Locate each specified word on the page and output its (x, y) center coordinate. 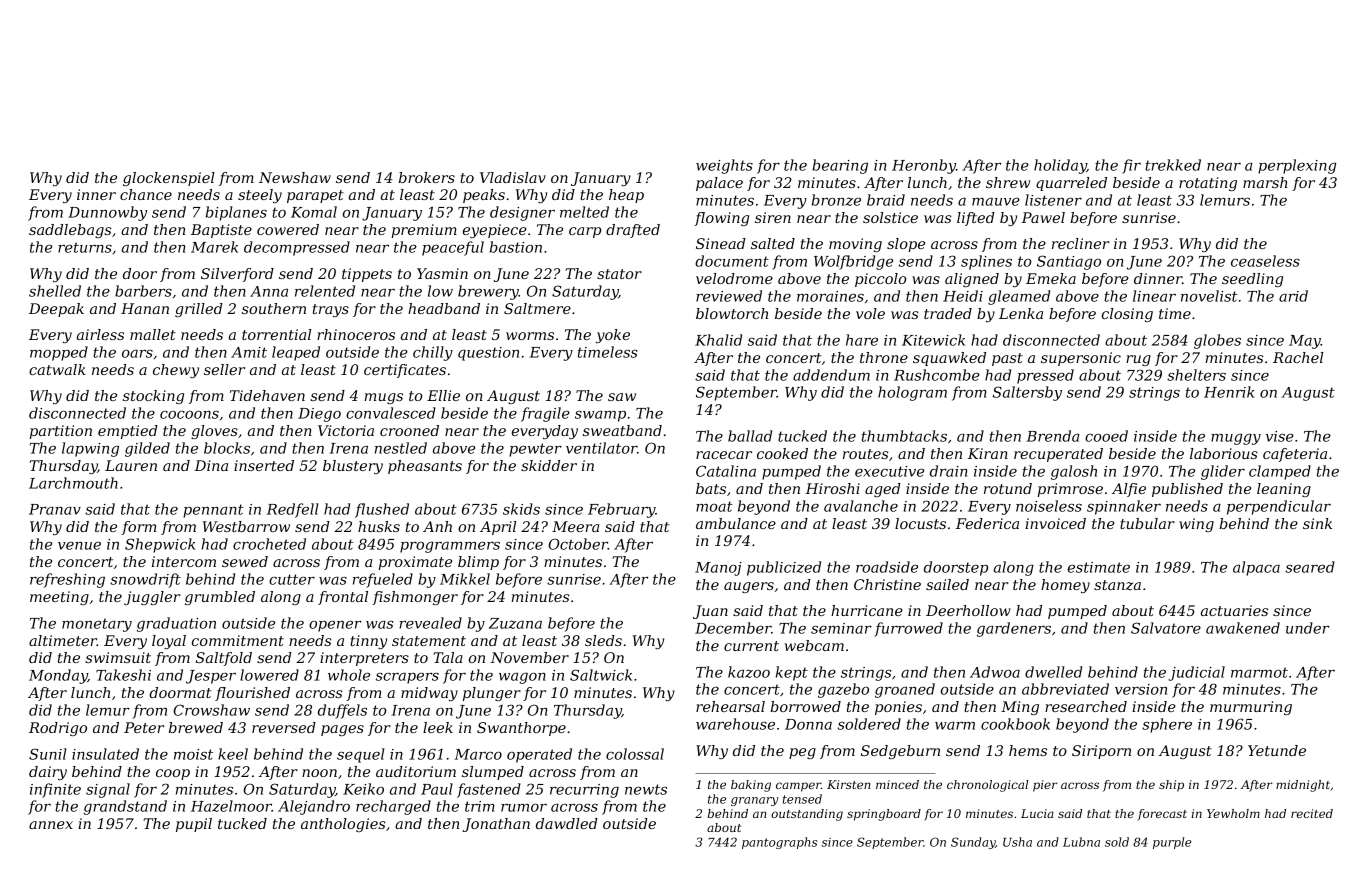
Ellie (443, 395)
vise (1280, 436)
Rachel (1298, 357)
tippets (367, 275)
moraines (830, 296)
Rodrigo (58, 729)
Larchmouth (73, 483)
